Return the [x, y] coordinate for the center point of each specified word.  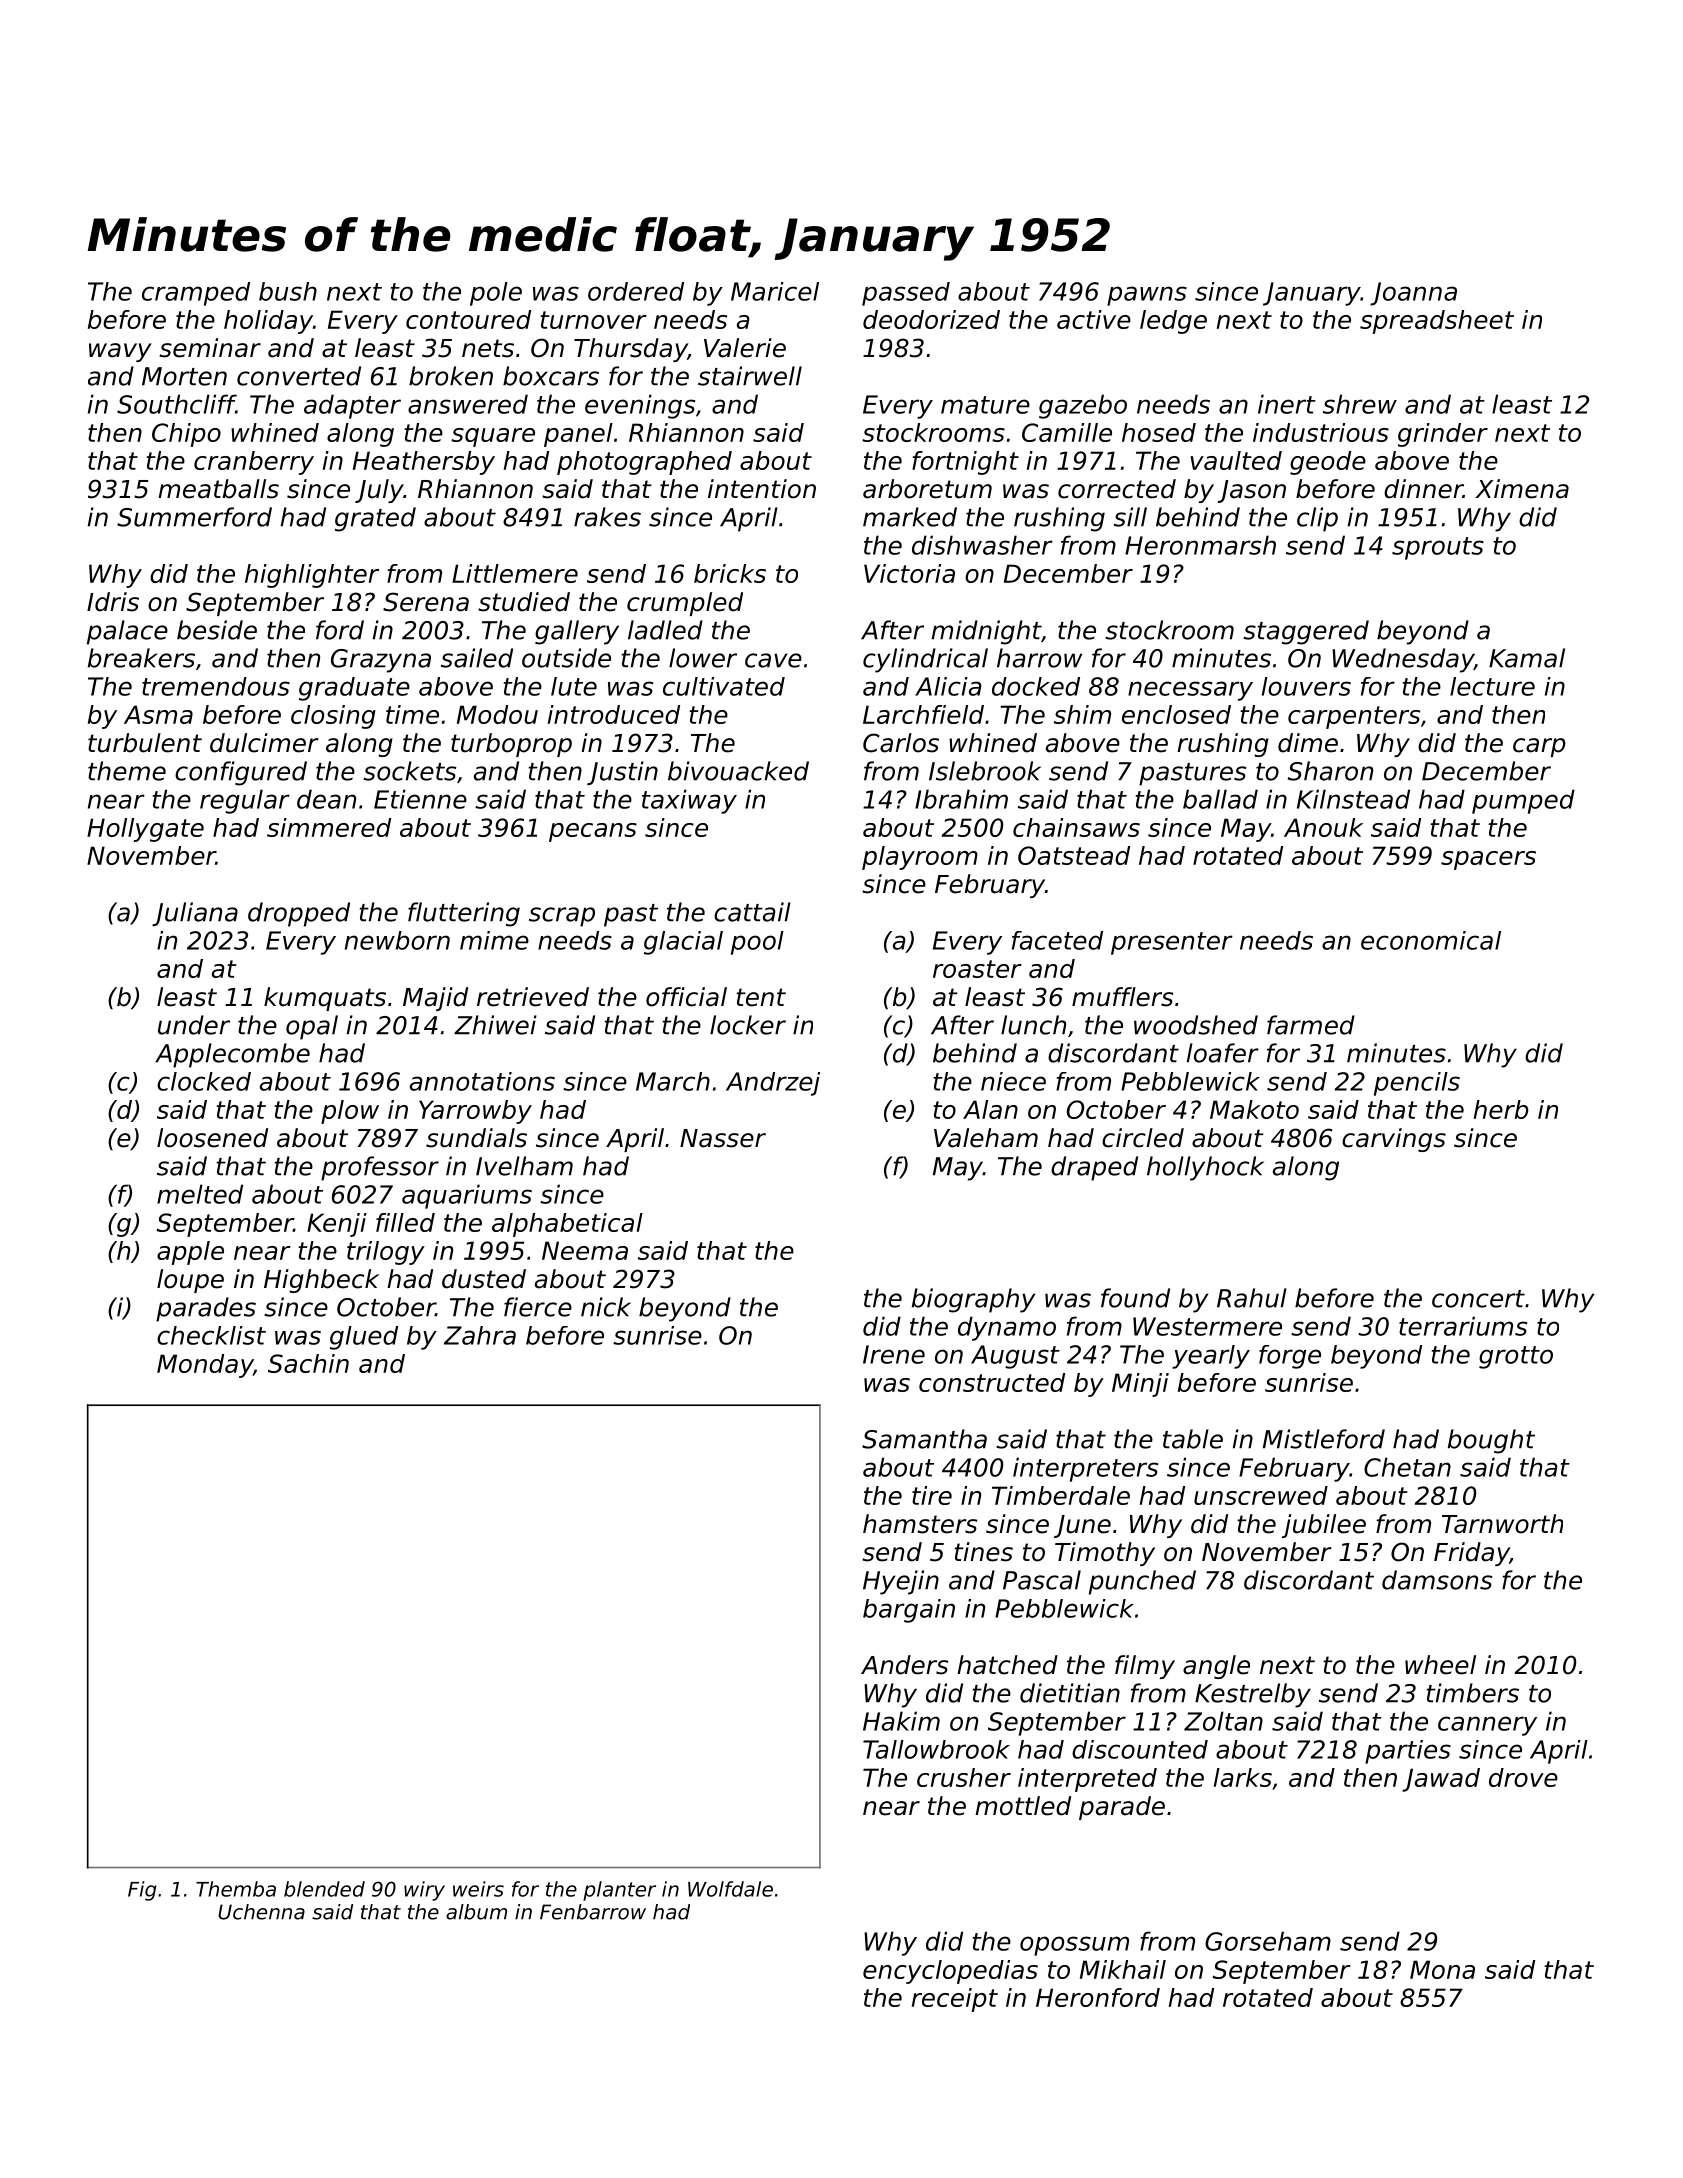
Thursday [631, 350]
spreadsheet [1437, 322]
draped [1094, 1168]
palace [127, 632]
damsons [1437, 1580]
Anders [904, 1665]
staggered [1306, 632]
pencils [1417, 1084]
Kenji [337, 1225]
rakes [607, 517]
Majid [435, 999]
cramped [196, 294]
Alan [990, 1109]
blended [324, 1889]
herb [1501, 1109]
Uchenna [261, 1912]
